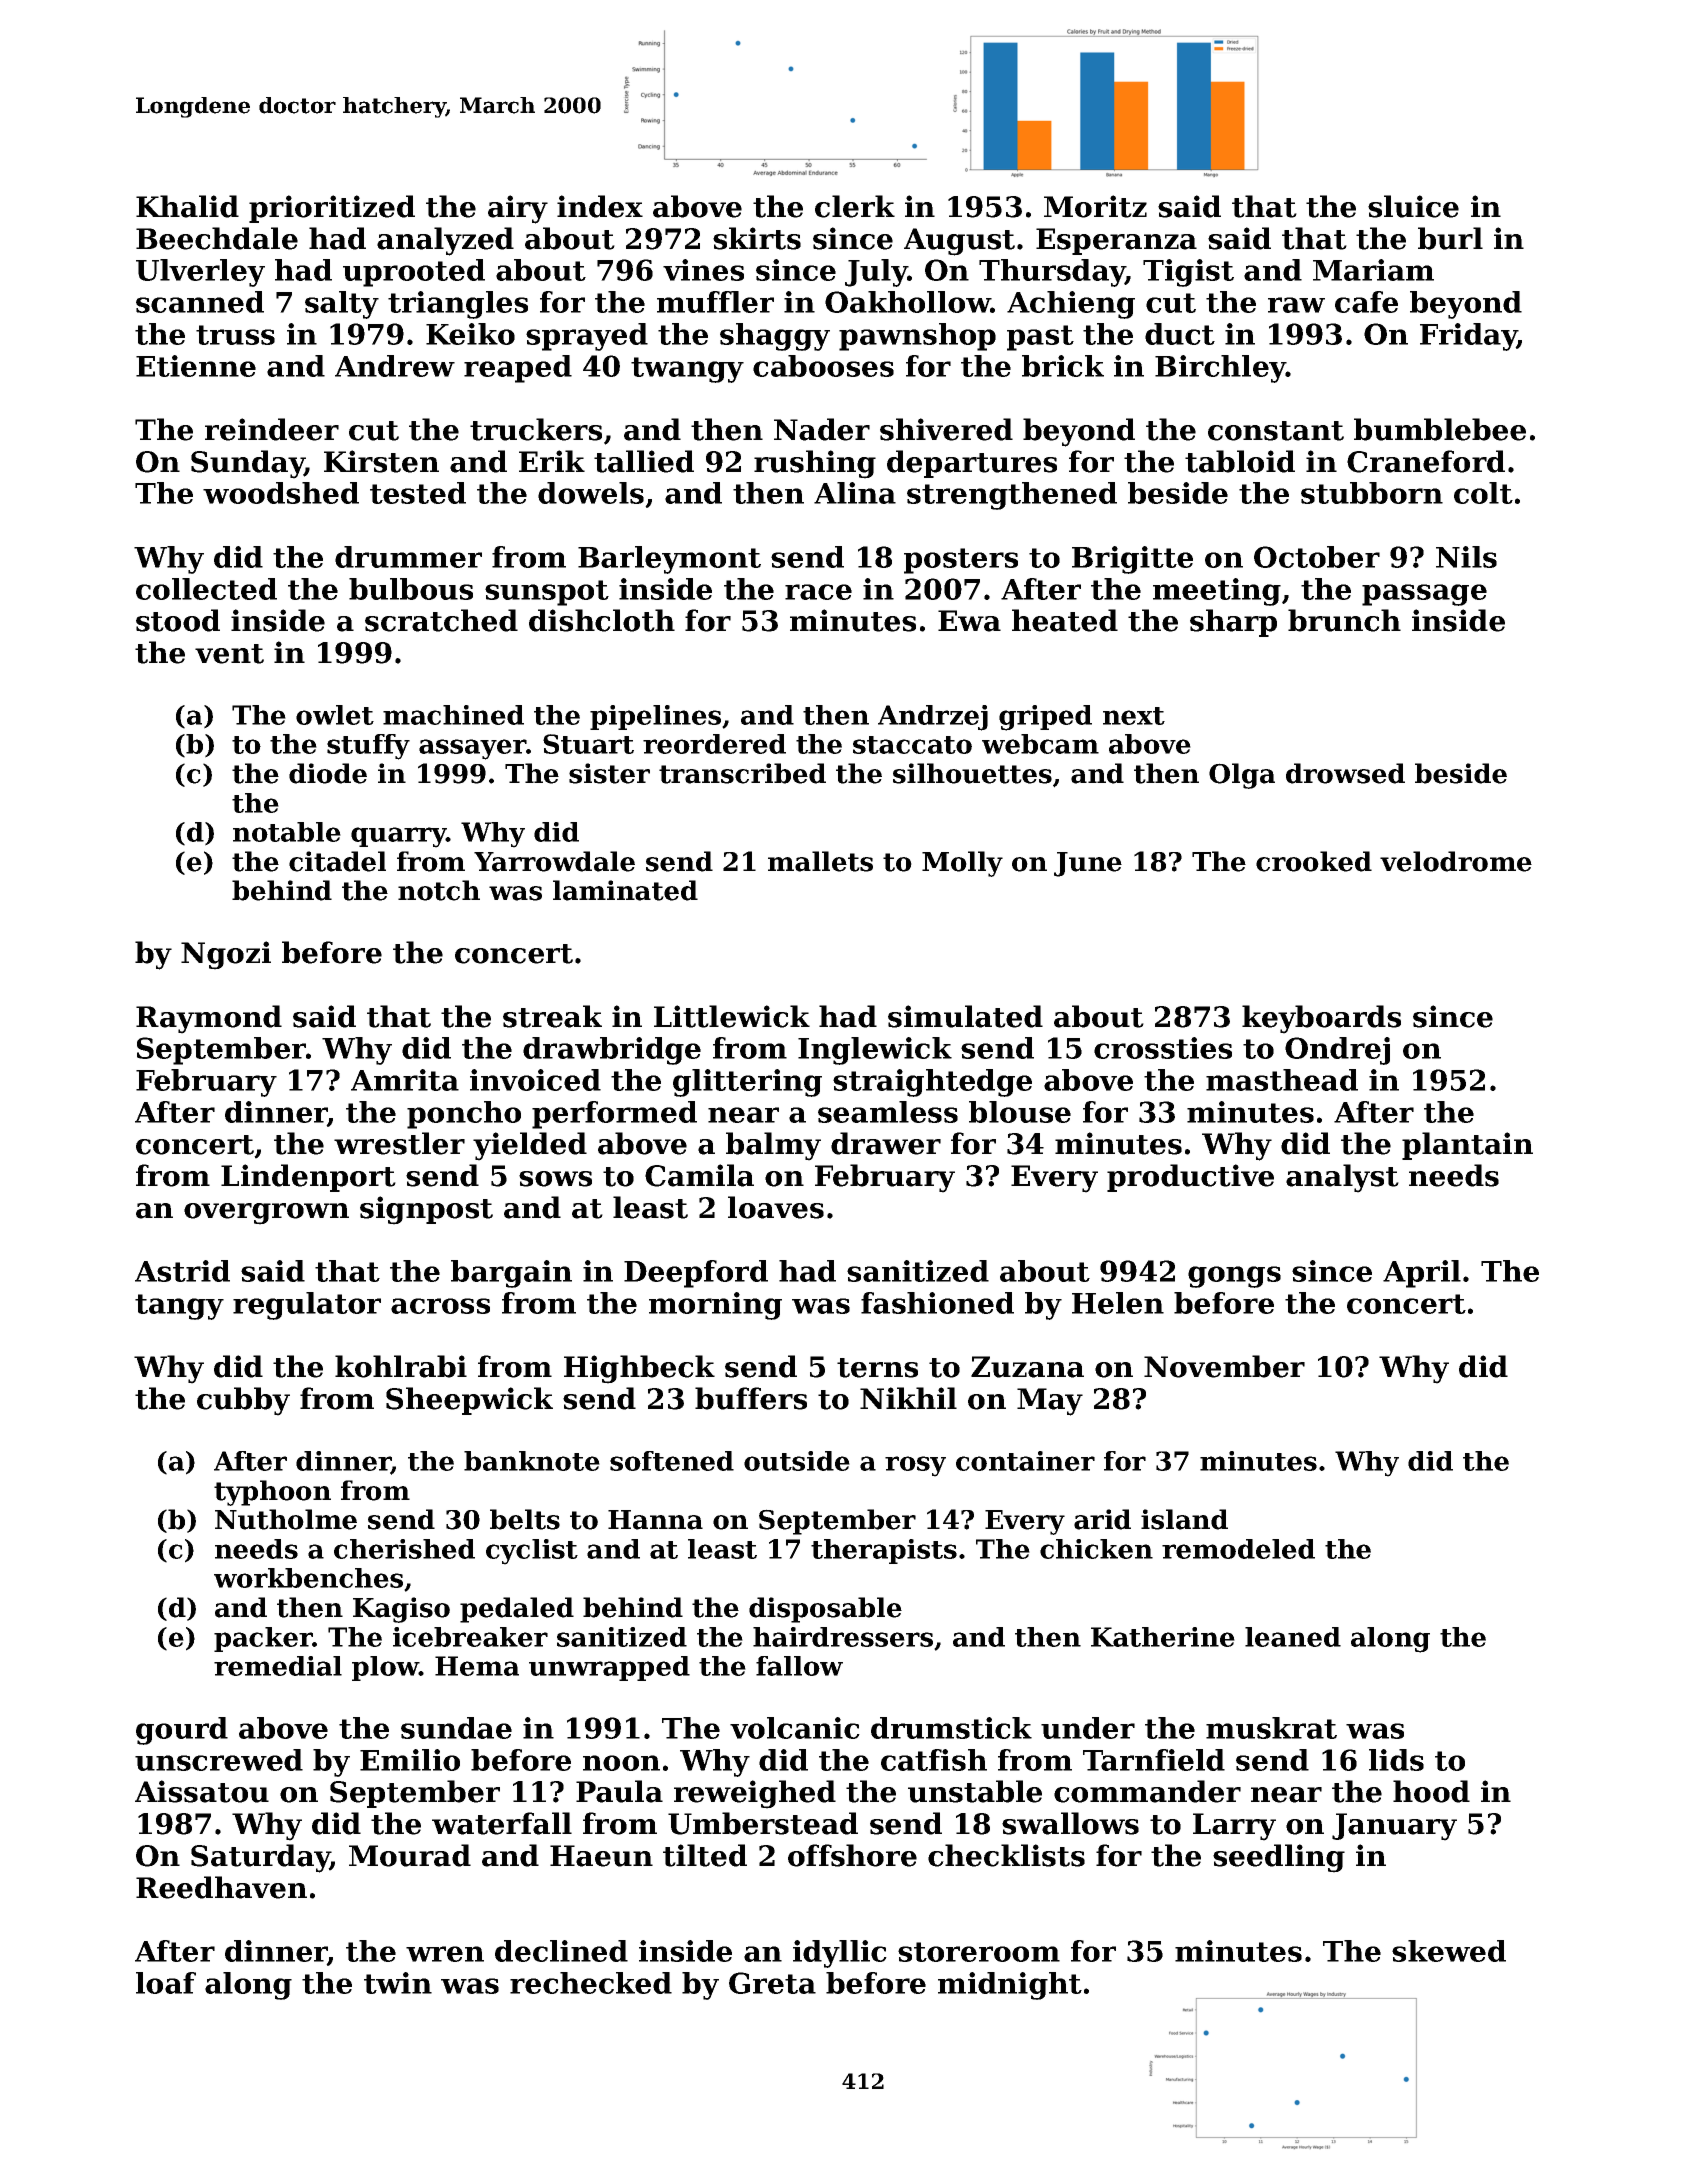 The width and height of the screenshot is (1683, 2178). What do you see at coordinates (639, 1369) in the screenshot?
I see `Highbeck` at bounding box center [639, 1369].
